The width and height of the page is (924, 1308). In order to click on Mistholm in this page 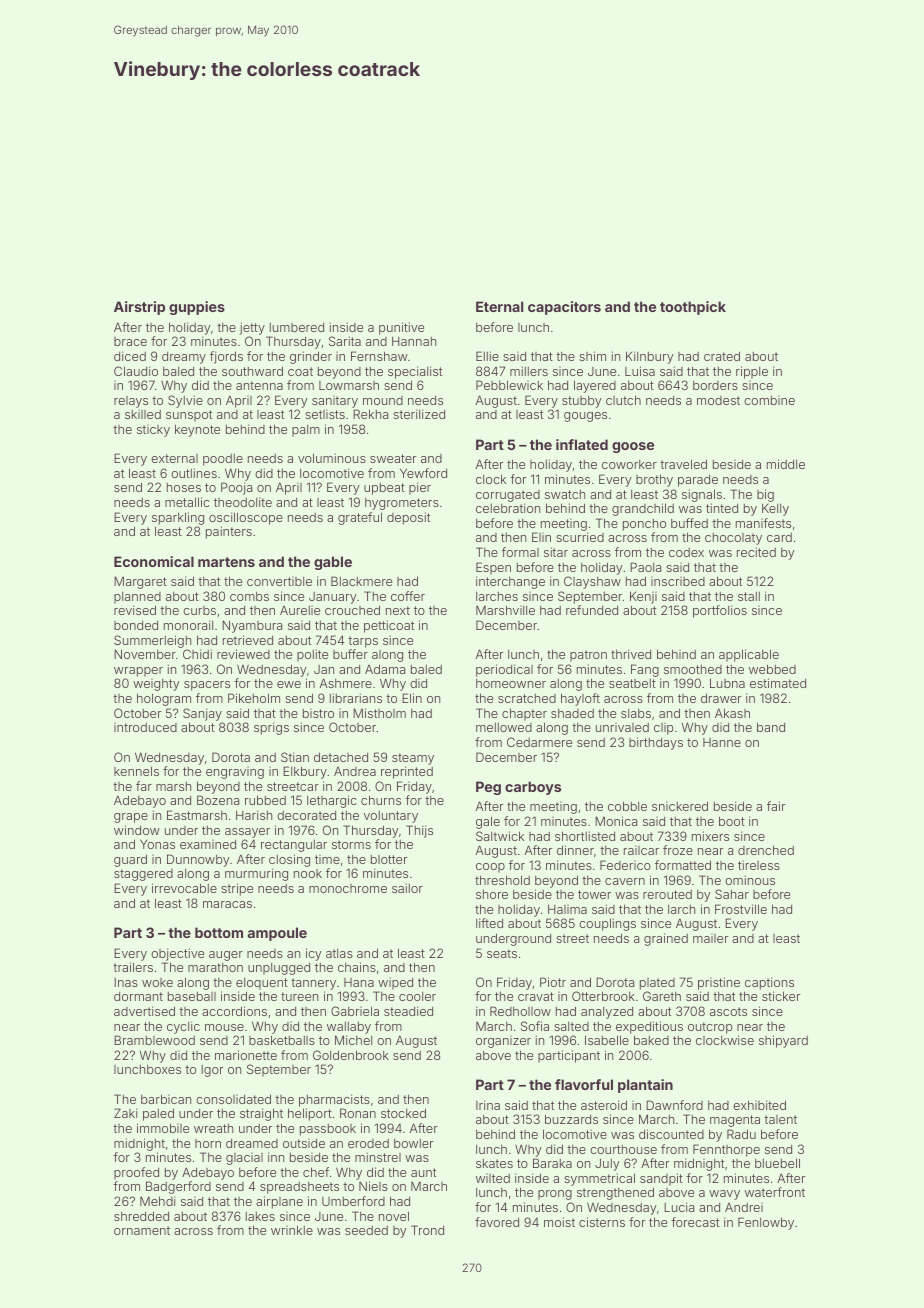, I will do `click(379, 713)`.
